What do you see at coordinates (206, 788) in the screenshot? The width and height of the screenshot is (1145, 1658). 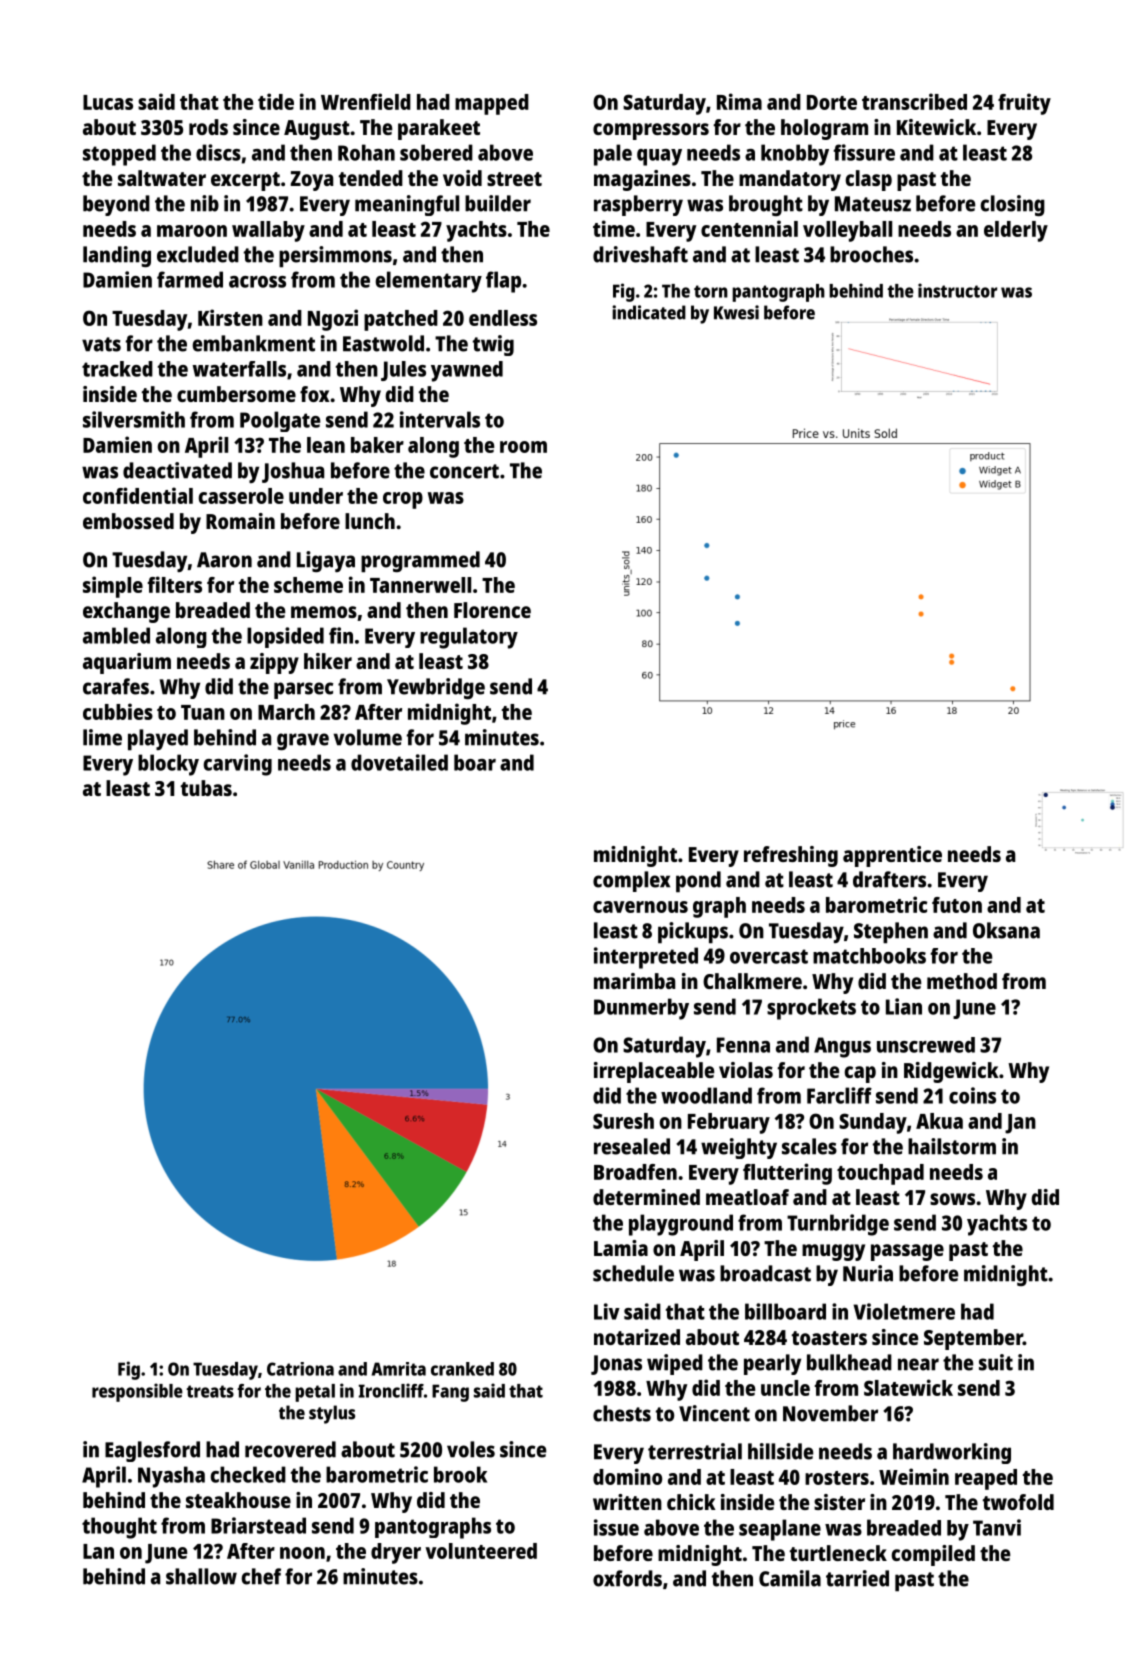 I see `tubas` at bounding box center [206, 788].
